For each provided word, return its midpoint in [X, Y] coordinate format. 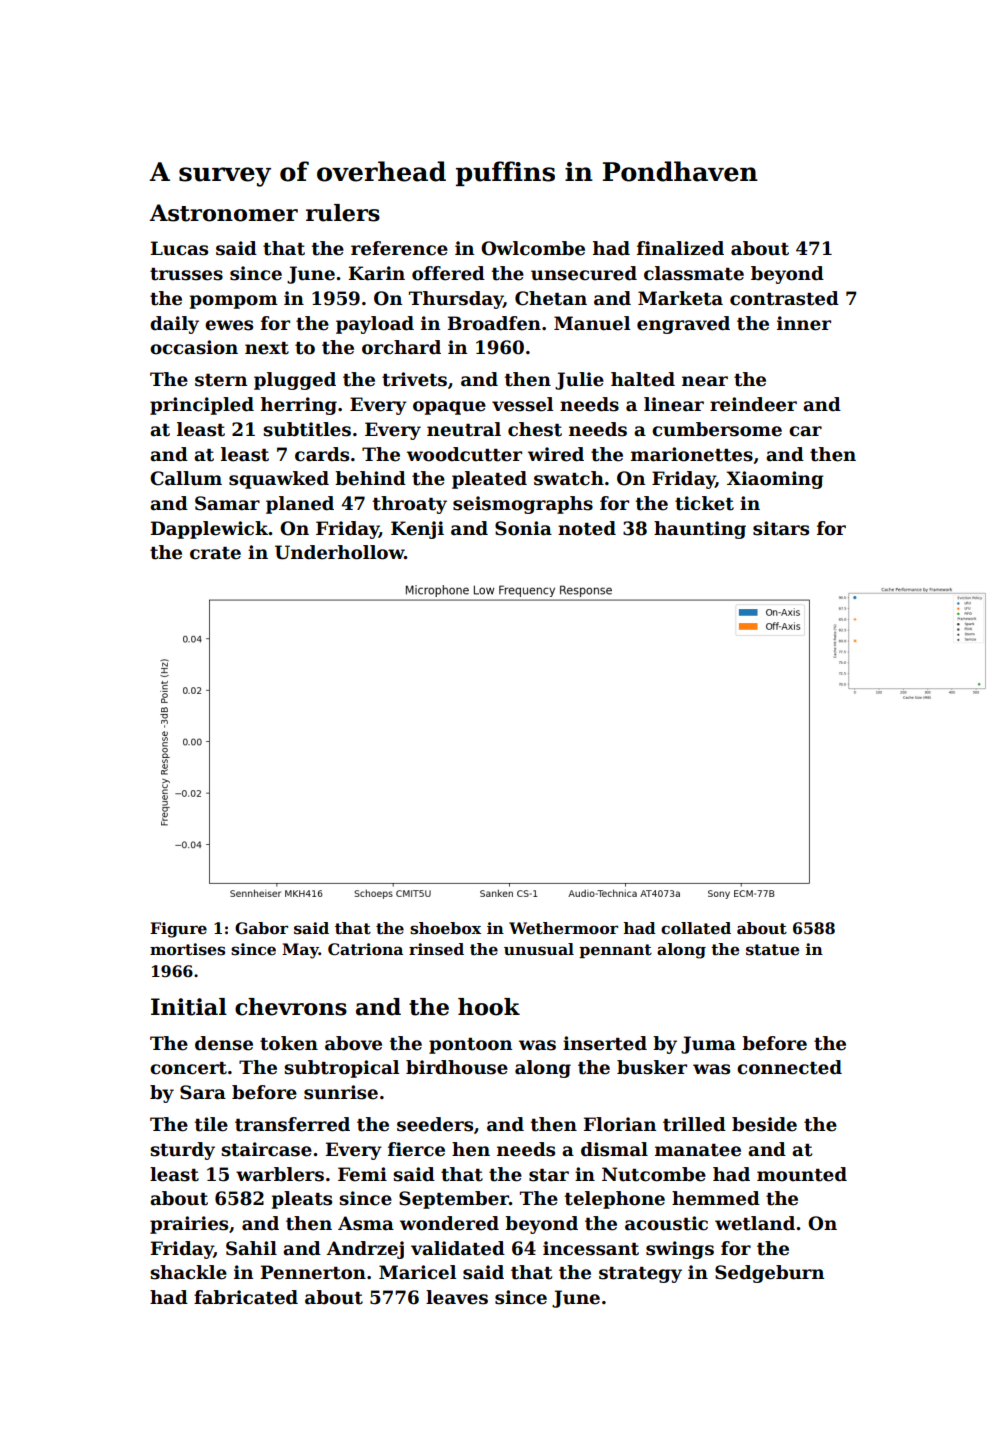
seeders [435, 1124]
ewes [229, 325]
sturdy [182, 1151]
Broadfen [494, 323]
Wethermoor [563, 928]
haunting [700, 530]
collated [696, 928]
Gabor [261, 928]
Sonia [523, 528]
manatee [698, 1150]
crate [215, 553]
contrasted [784, 298]
